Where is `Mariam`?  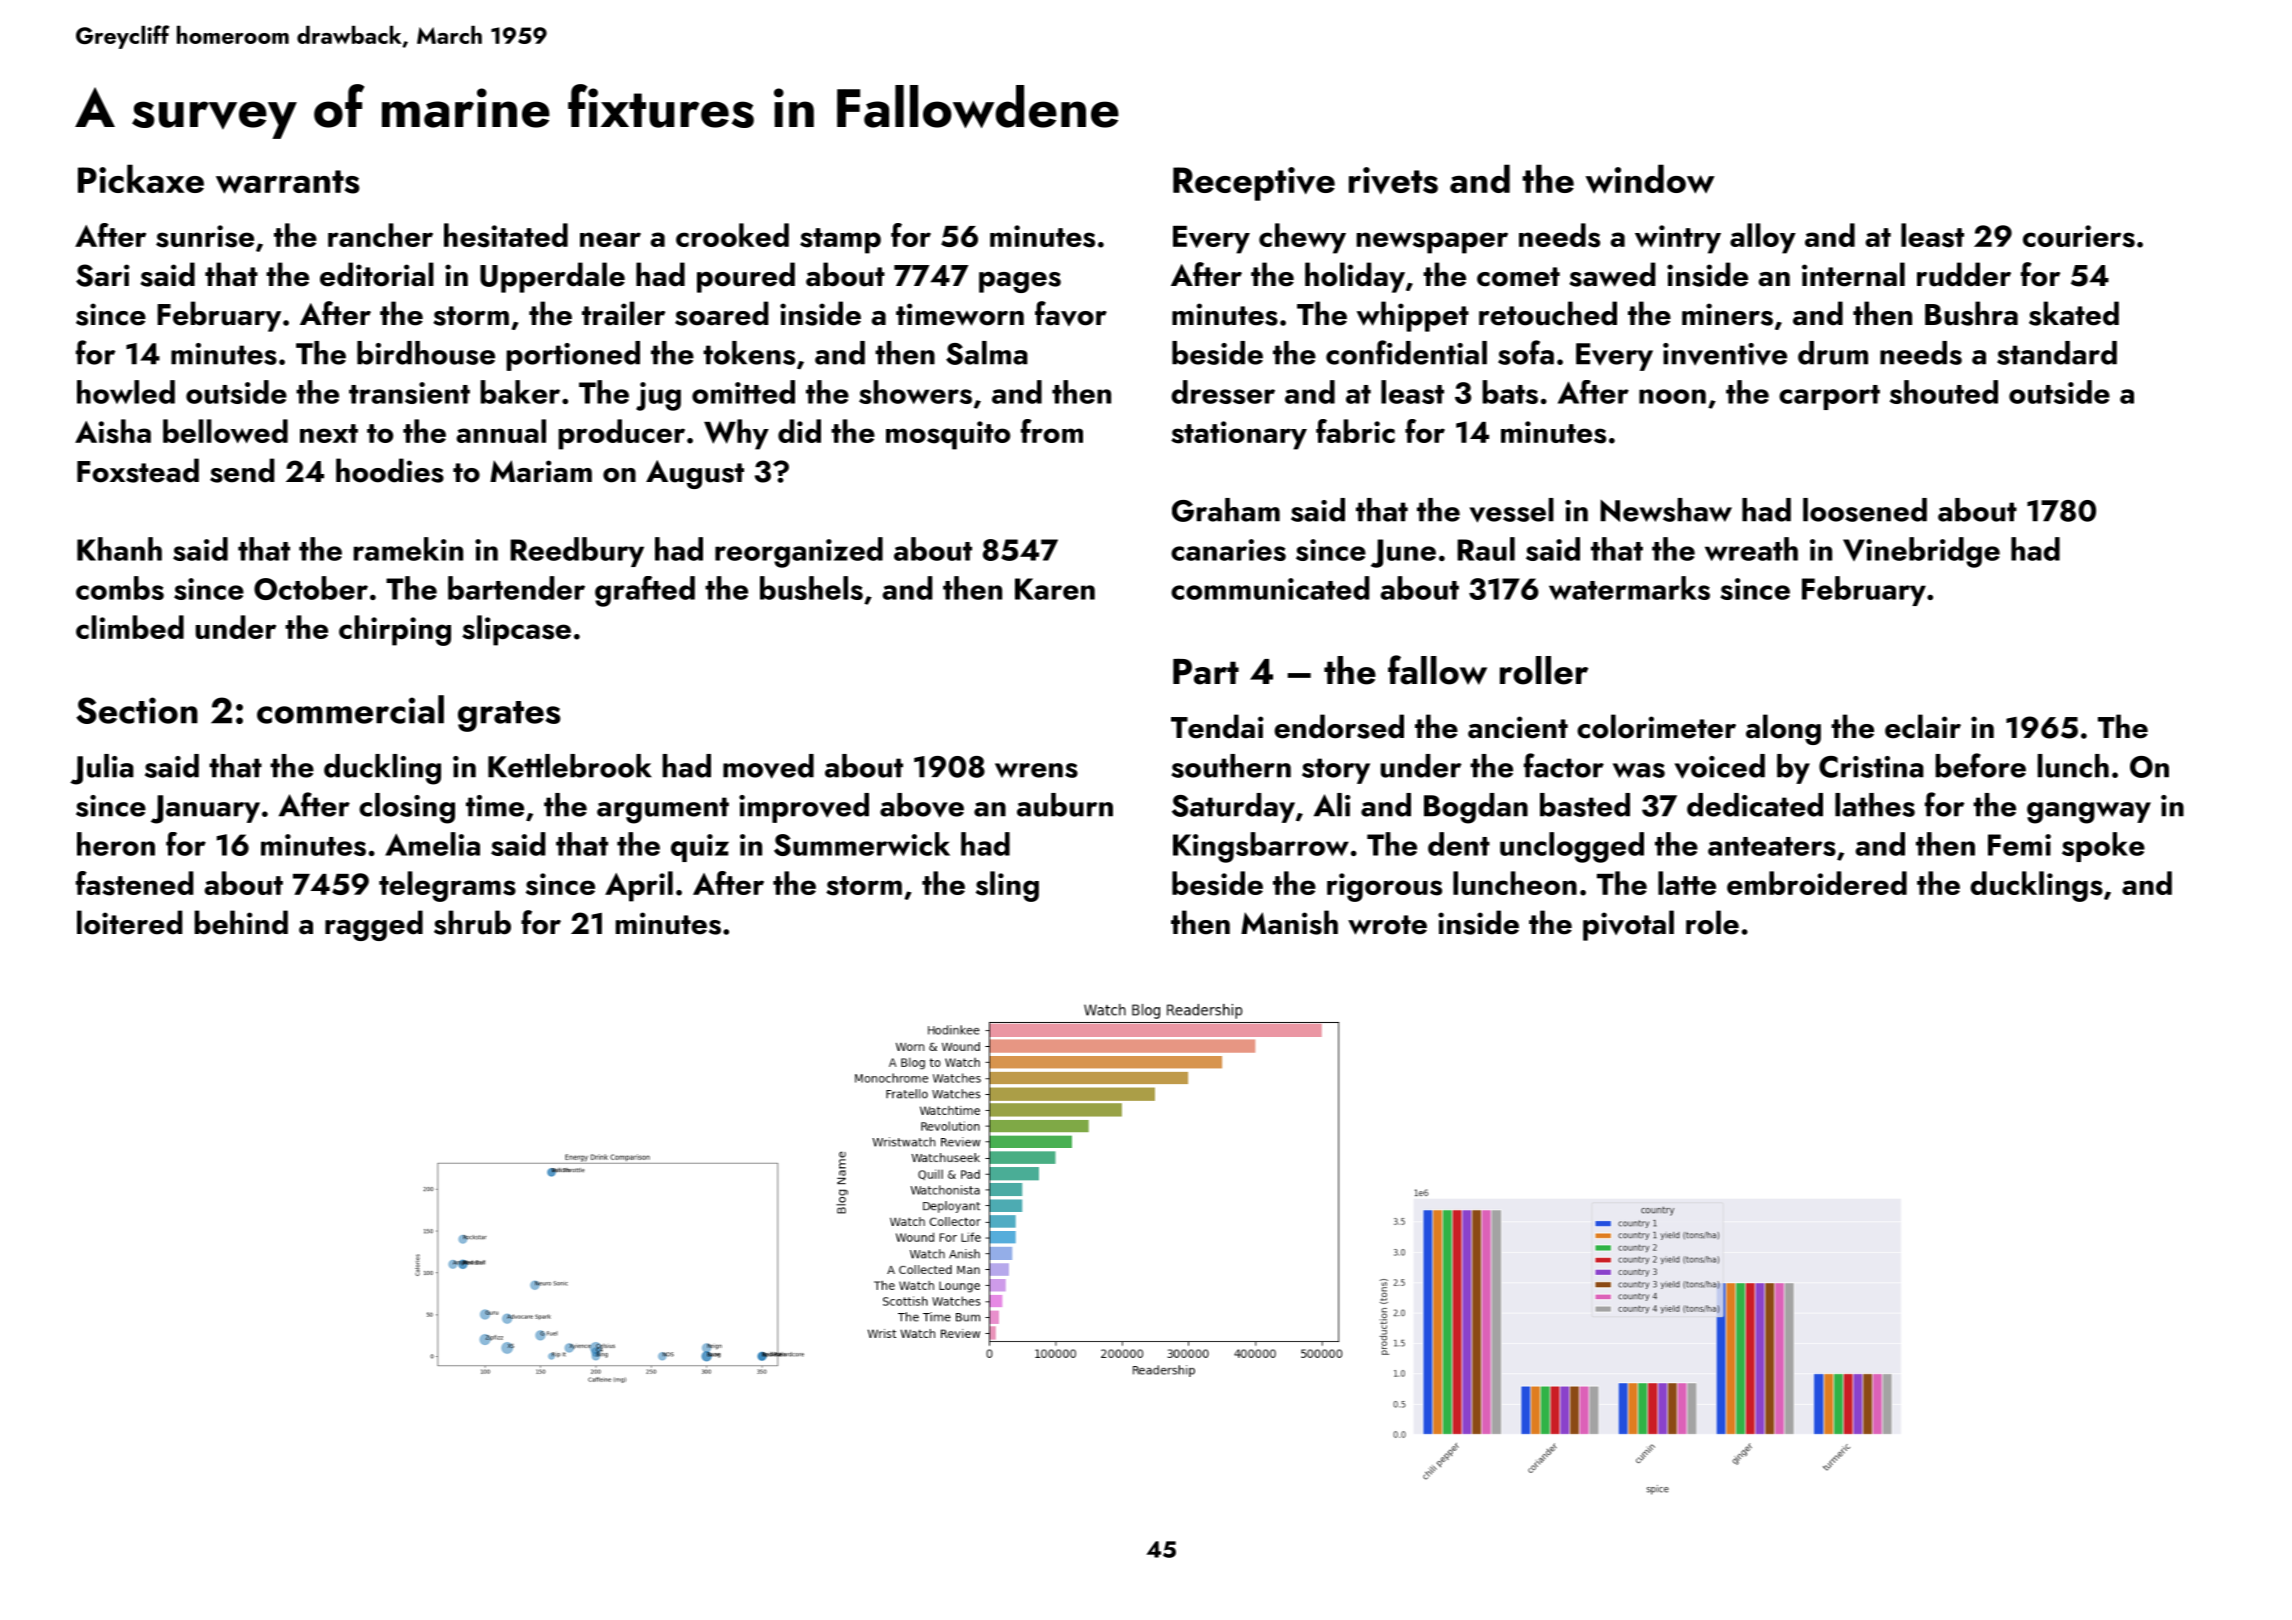
Mariam is located at coordinates (541, 471).
